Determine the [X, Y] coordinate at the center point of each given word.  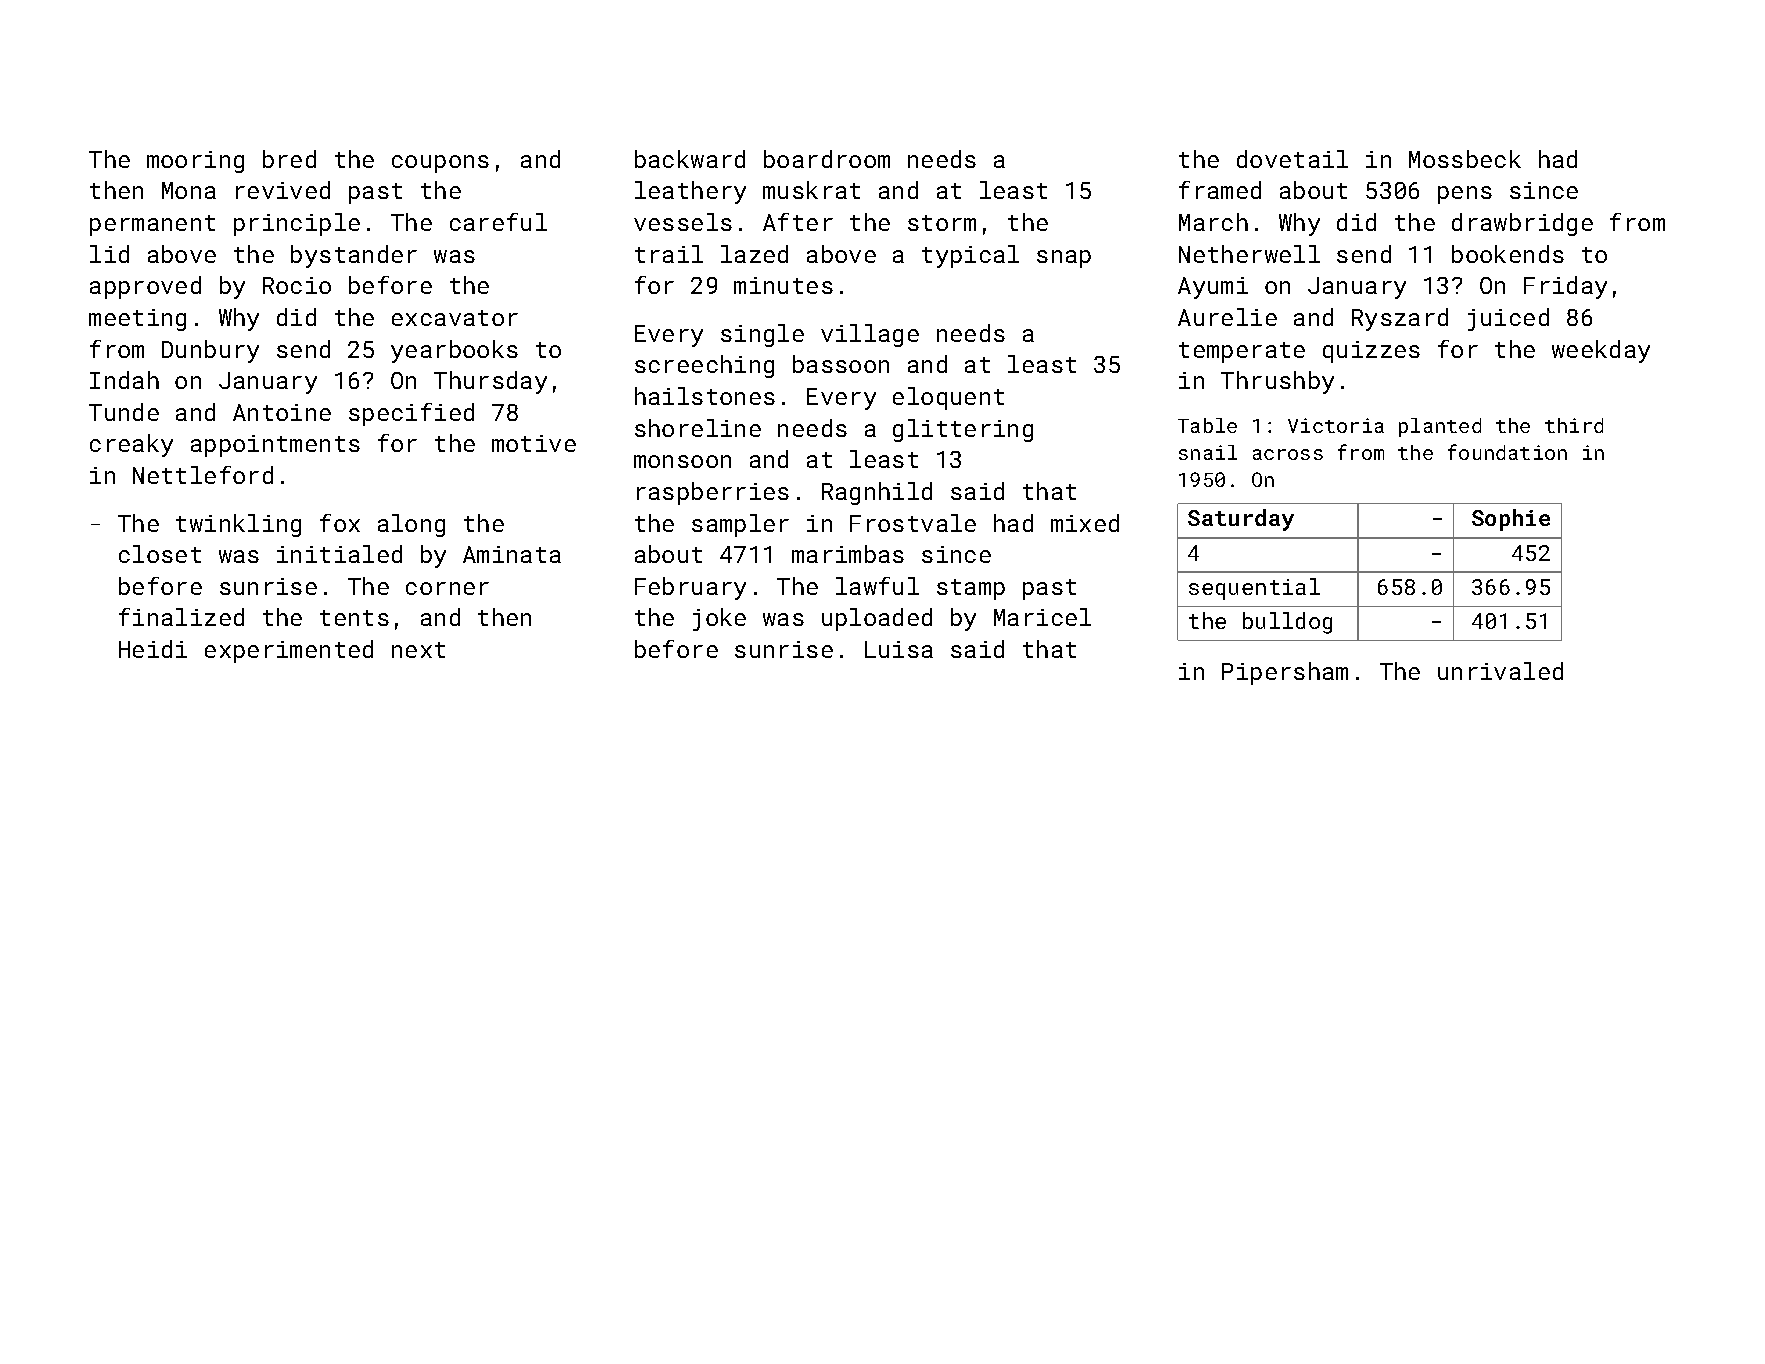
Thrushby [1277, 382]
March [1213, 222]
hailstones [705, 396]
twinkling [238, 525]
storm [942, 223]
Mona [189, 190]
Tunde [124, 412]
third [1574, 425]
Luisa [899, 649]
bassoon [841, 364]
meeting [137, 320]
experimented [289, 651]
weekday [1601, 351]
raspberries [713, 493]
